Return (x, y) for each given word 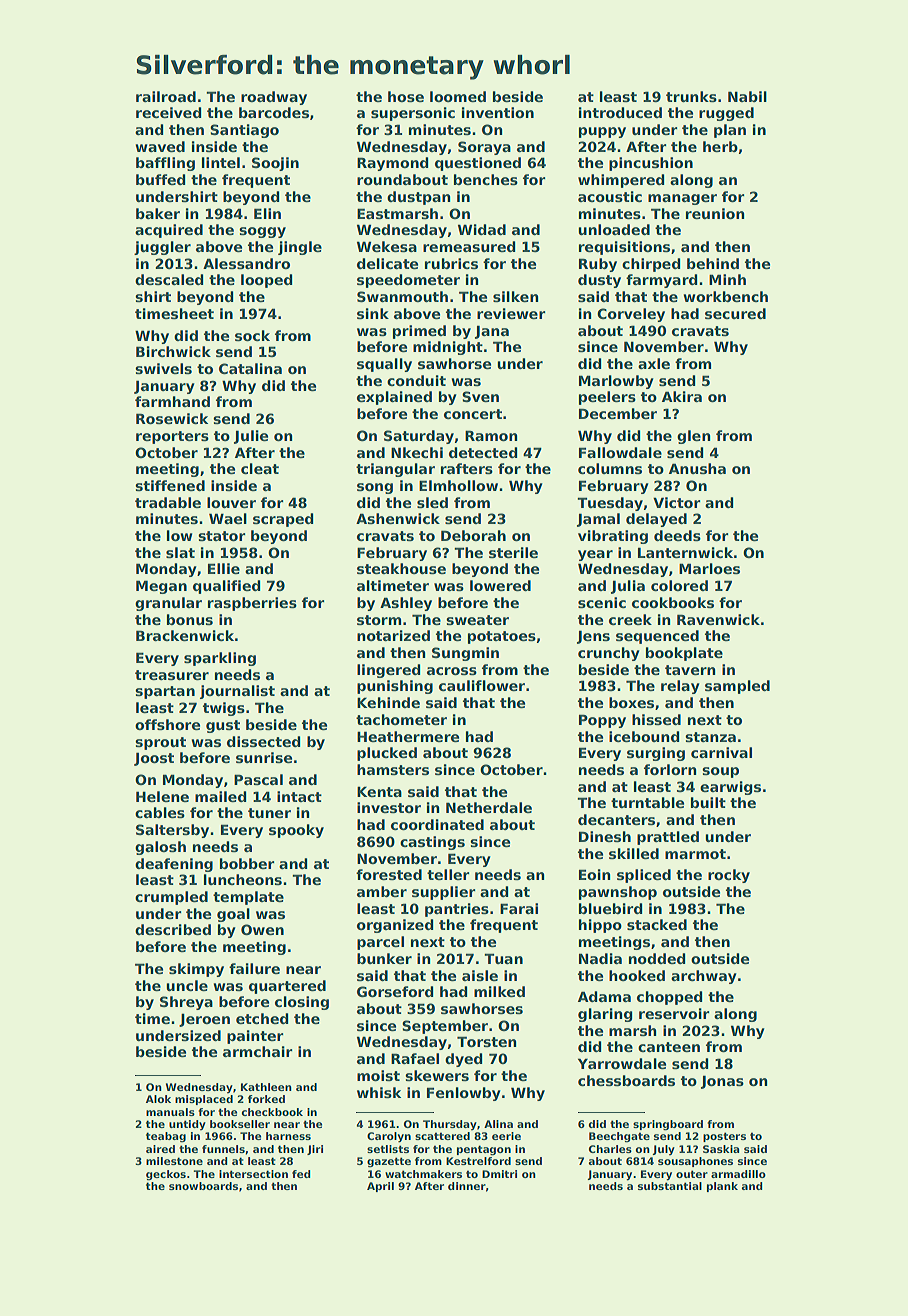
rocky (729, 876)
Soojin (275, 164)
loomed (458, 96)
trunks (691, 96)
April (380, 1187)
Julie (251, 437)
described (173, 929)
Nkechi (417, 452)
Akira (682, 396)
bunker (384, 958)
